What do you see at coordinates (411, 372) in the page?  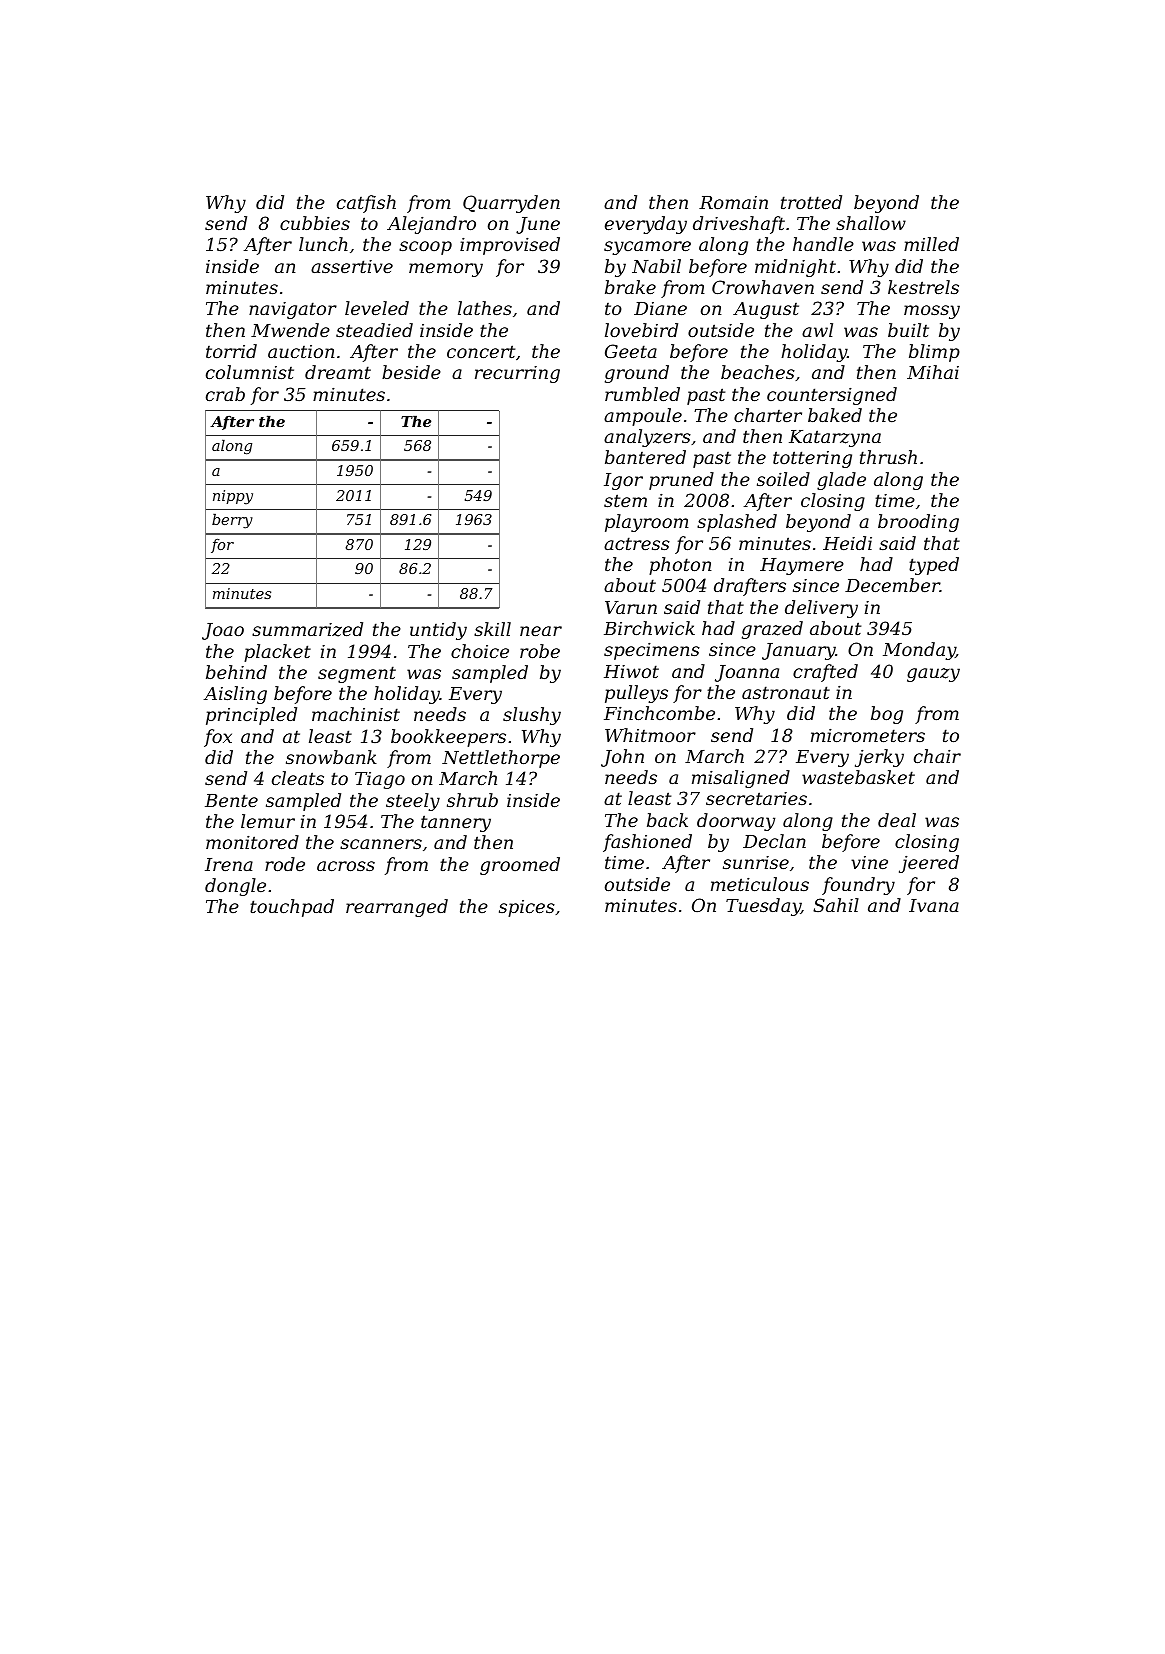 I see `beside` at bounding box center [411, 372].
